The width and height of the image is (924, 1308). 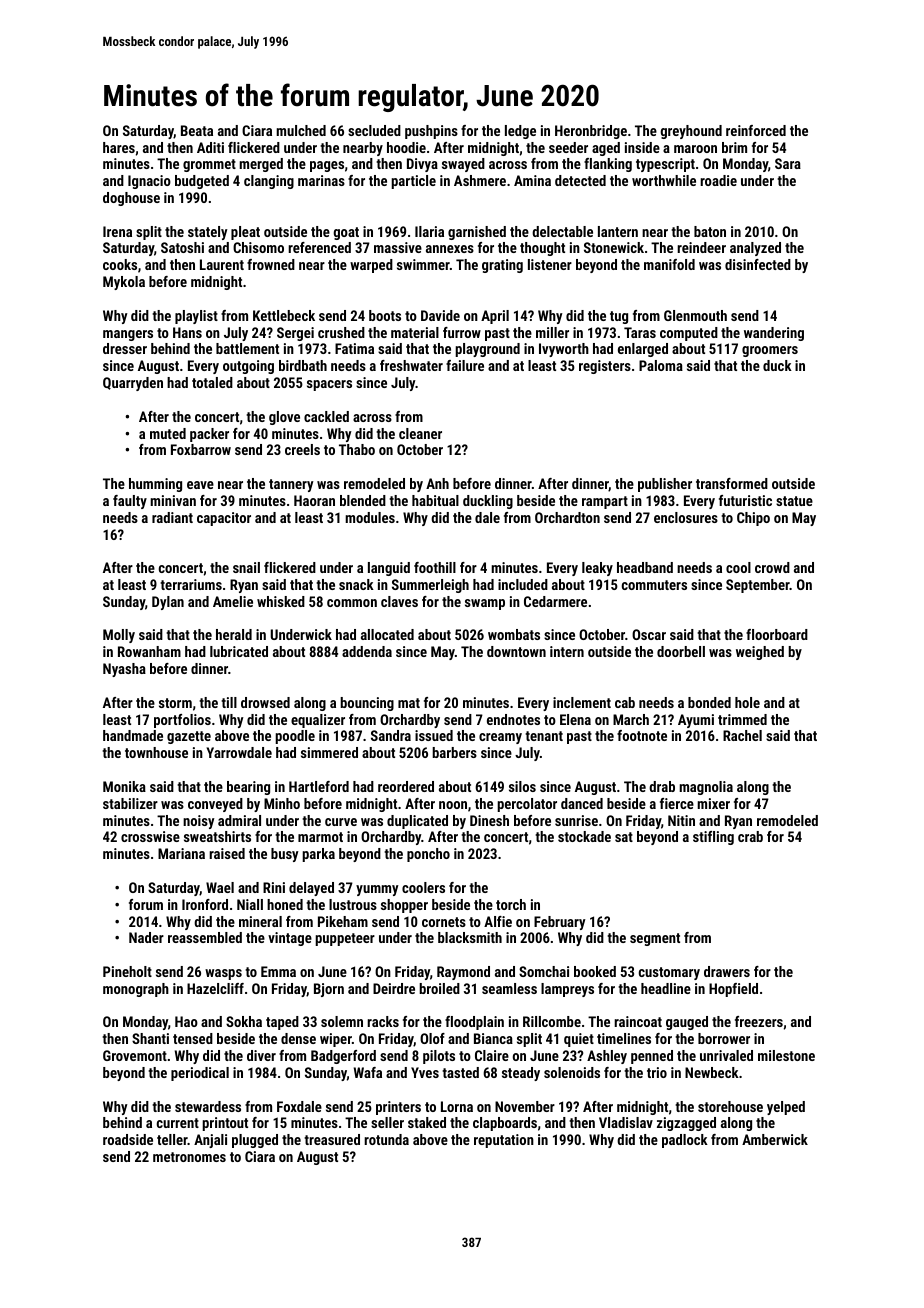 I want to click on reinforced, so click(x=756, y=130).
